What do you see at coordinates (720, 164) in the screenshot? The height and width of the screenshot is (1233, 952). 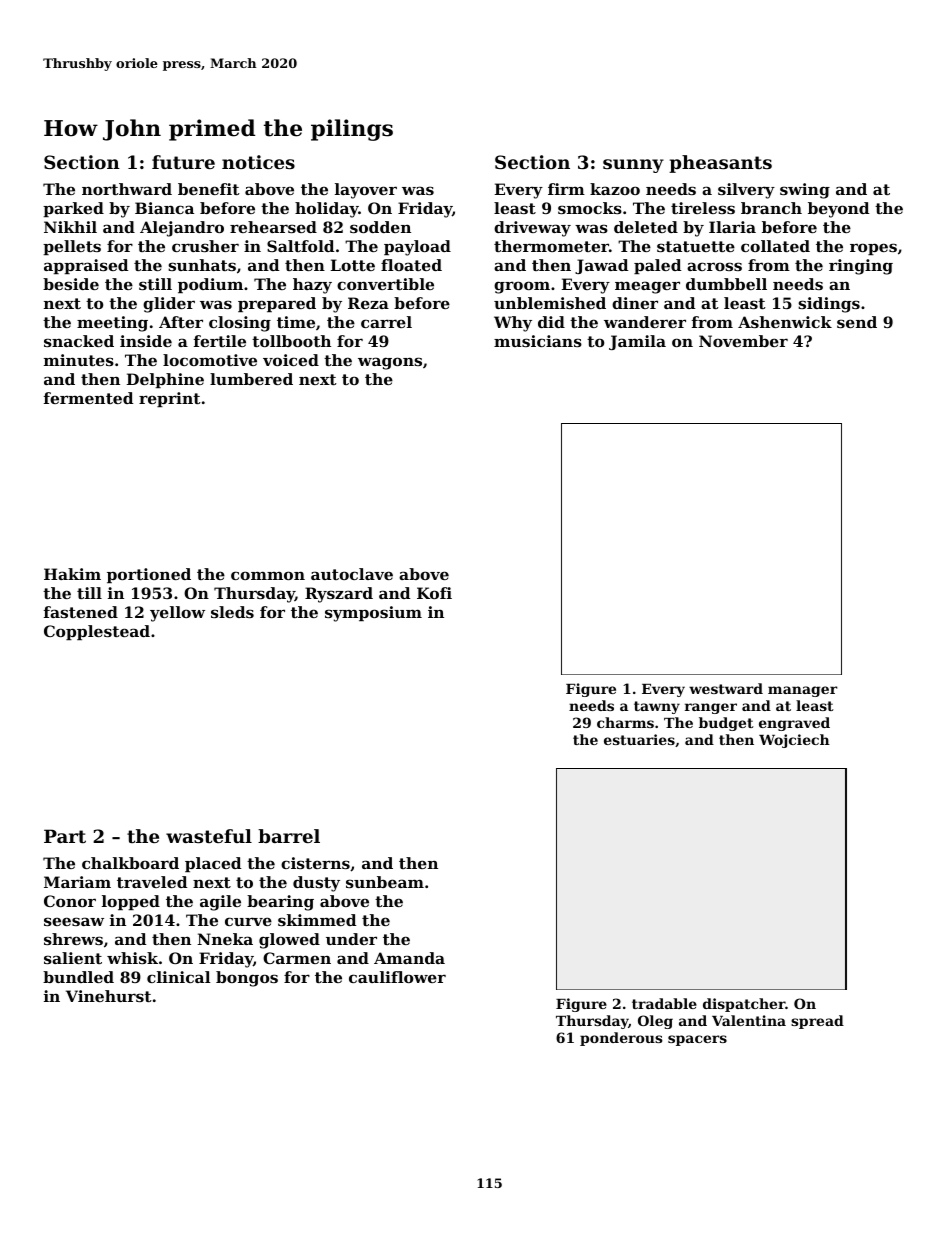 I see `pheasants` at bounding box center [720, 164].
